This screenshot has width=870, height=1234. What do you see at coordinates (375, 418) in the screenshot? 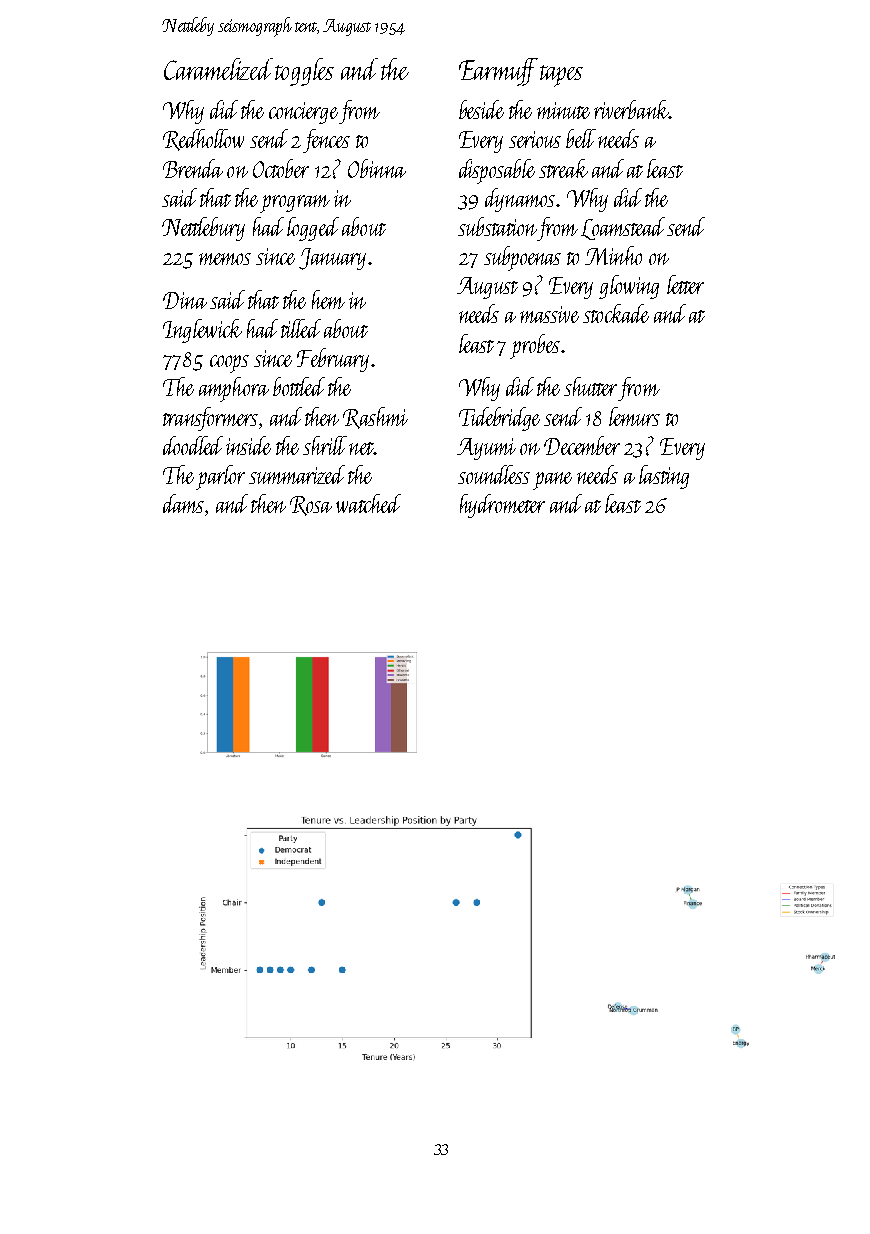
I see `Rashmi` at bounding box center [375, 418].
